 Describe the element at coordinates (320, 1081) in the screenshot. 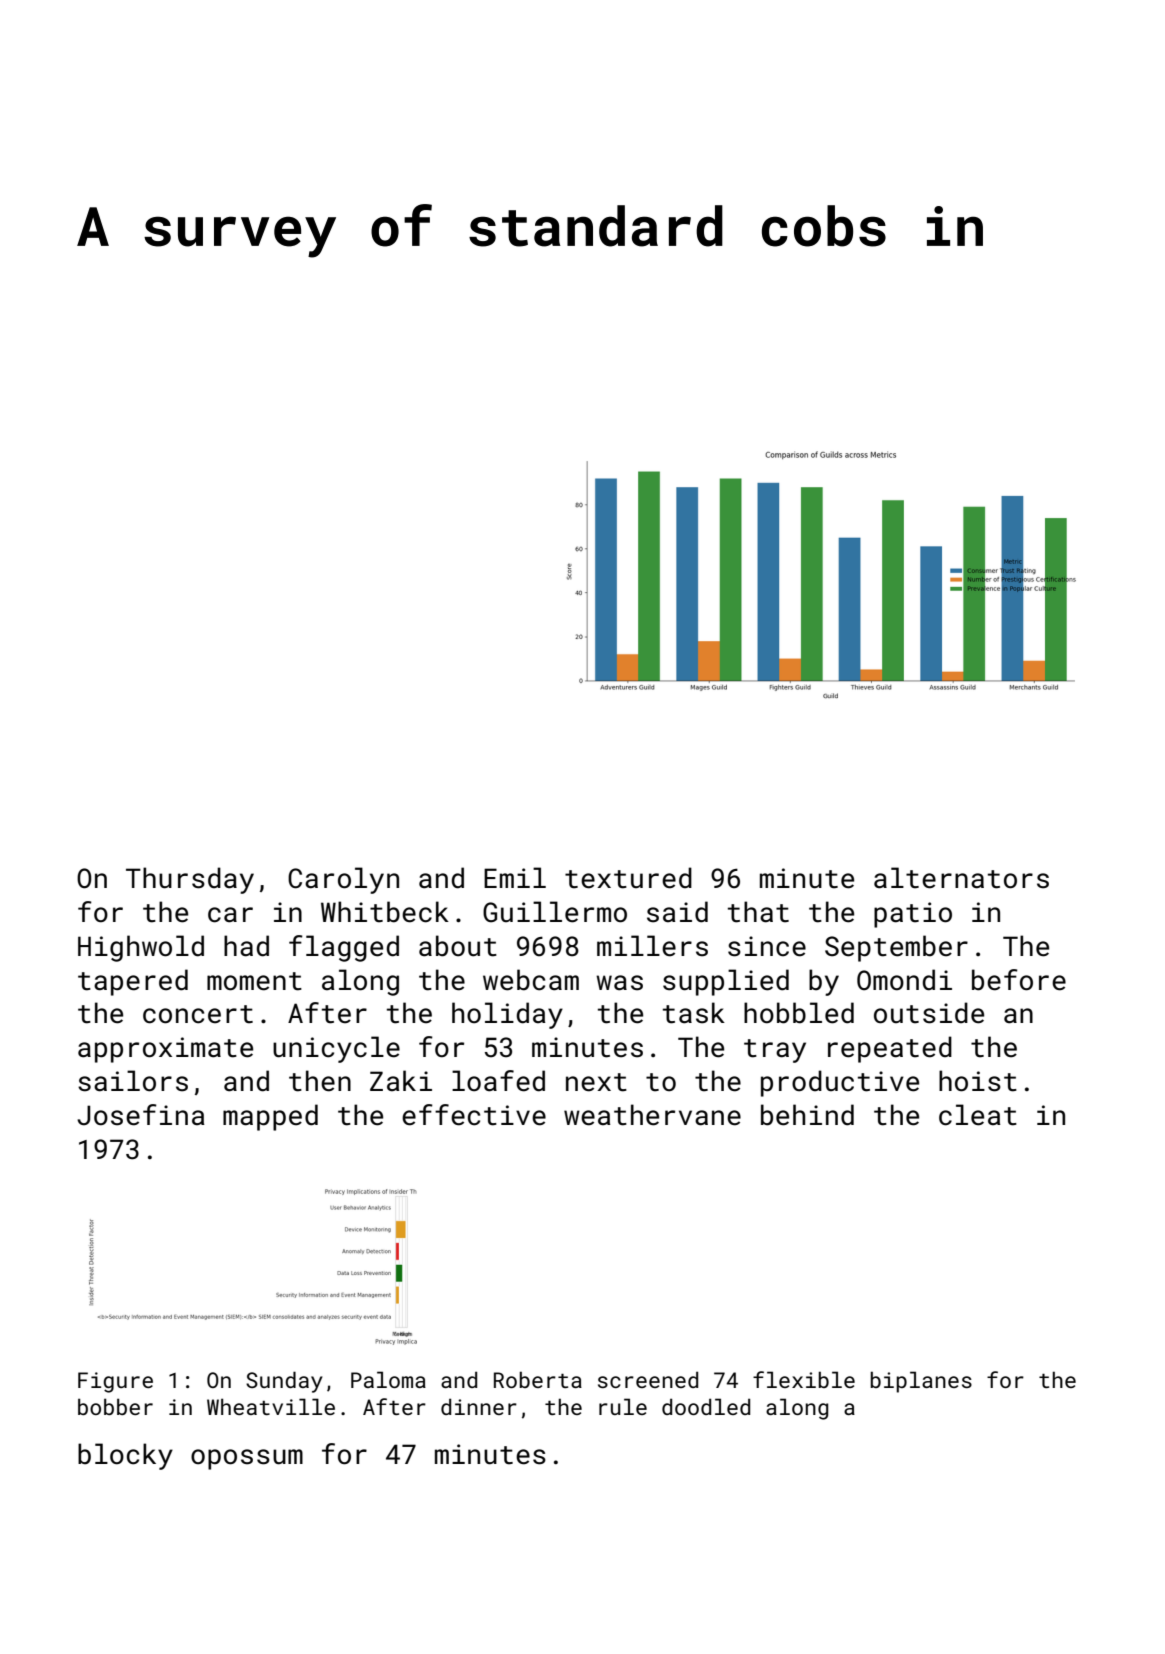

I see `then` at that location.
